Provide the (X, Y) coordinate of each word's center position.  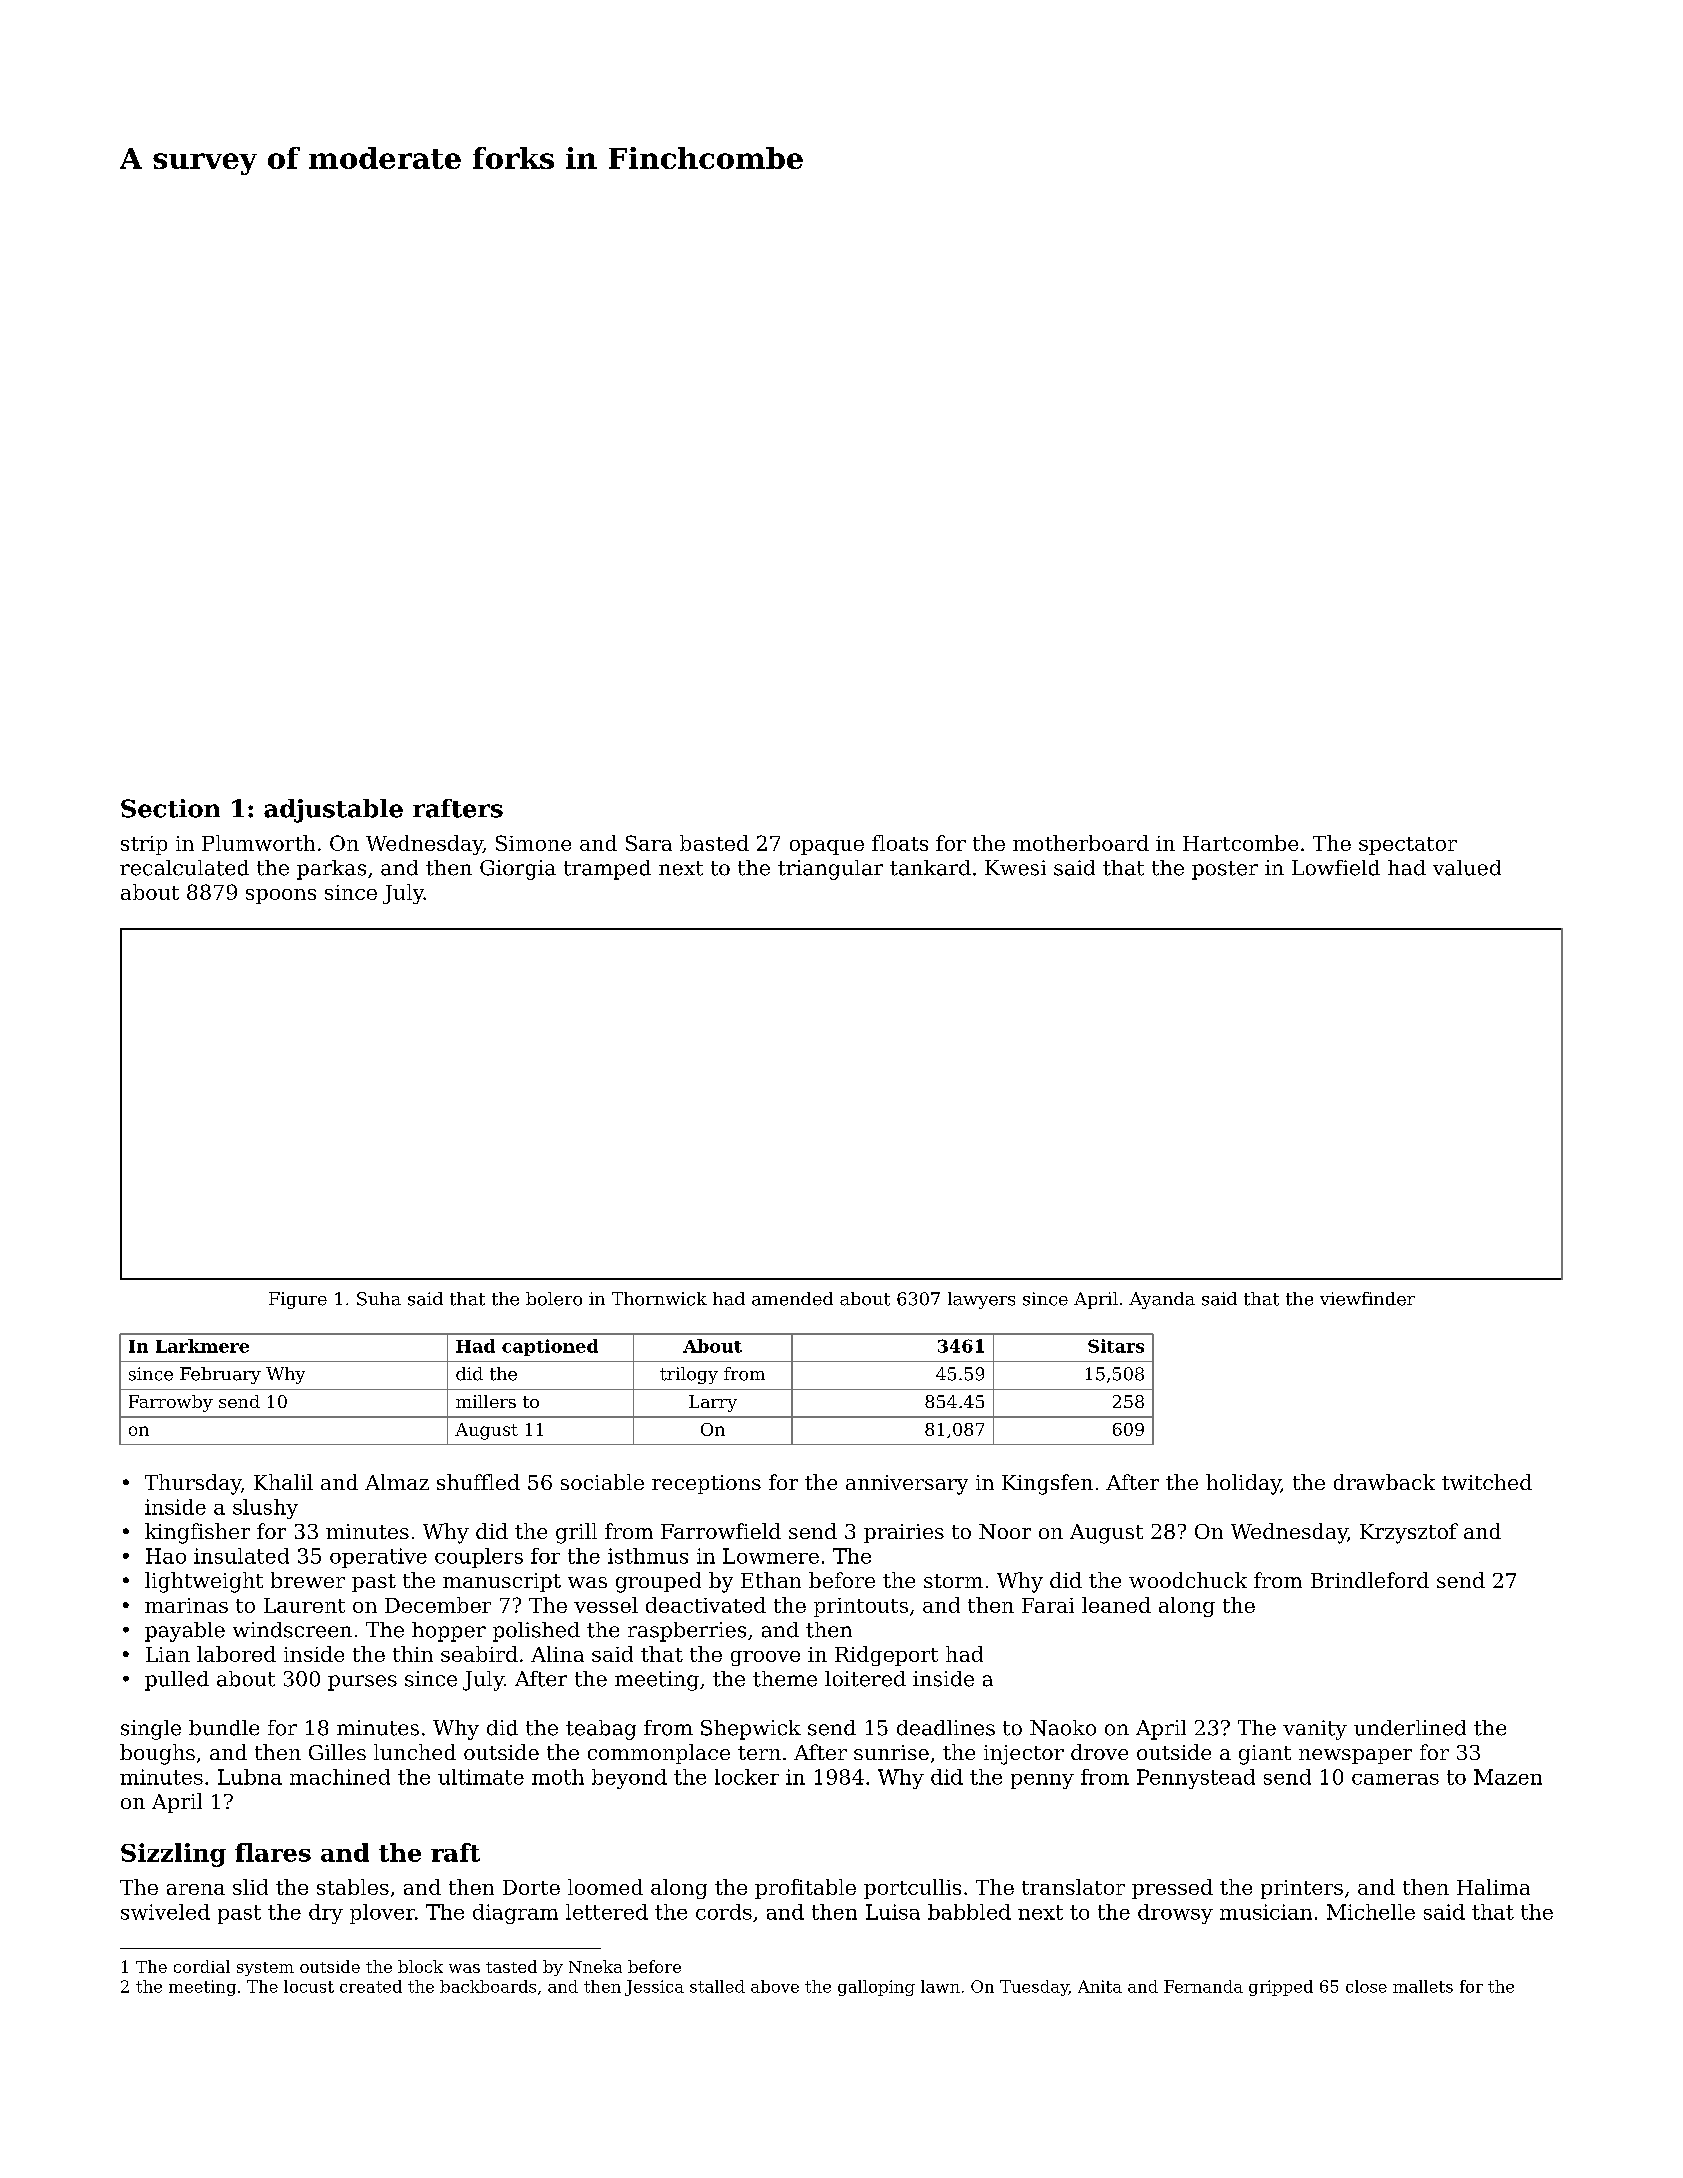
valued (1467, 868)
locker (747, 1777)
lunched (415, 1752)
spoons (281, 896)
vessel (606, 1605)
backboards (488, 1986)
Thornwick (659, 1299)
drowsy (1175, 1914)
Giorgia (518, 870)
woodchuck (1188, 1580)
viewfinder (1367, 1299)
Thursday (193, 1484)
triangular (830, 870)
